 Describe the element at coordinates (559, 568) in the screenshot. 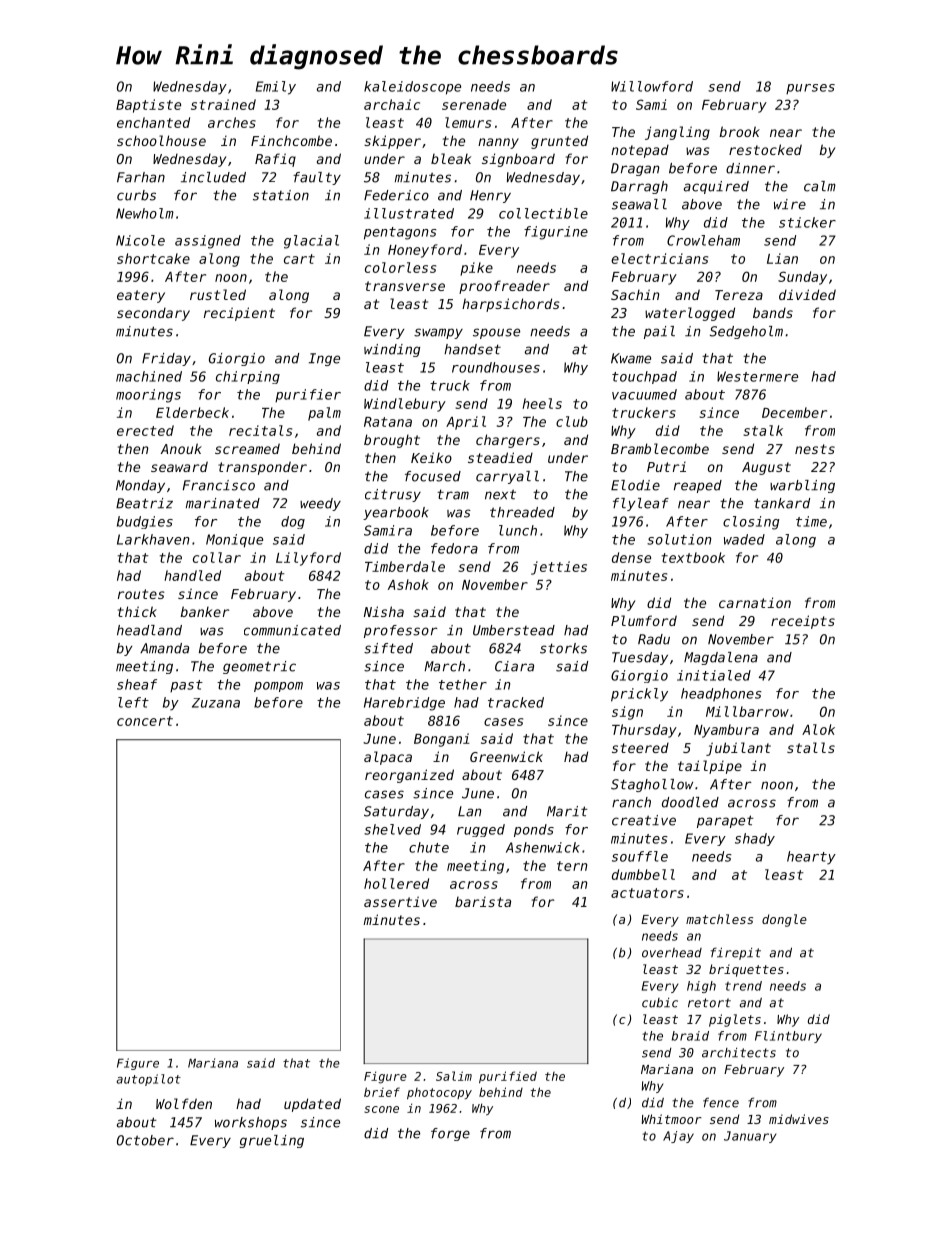

I see `jetties` at that location.
